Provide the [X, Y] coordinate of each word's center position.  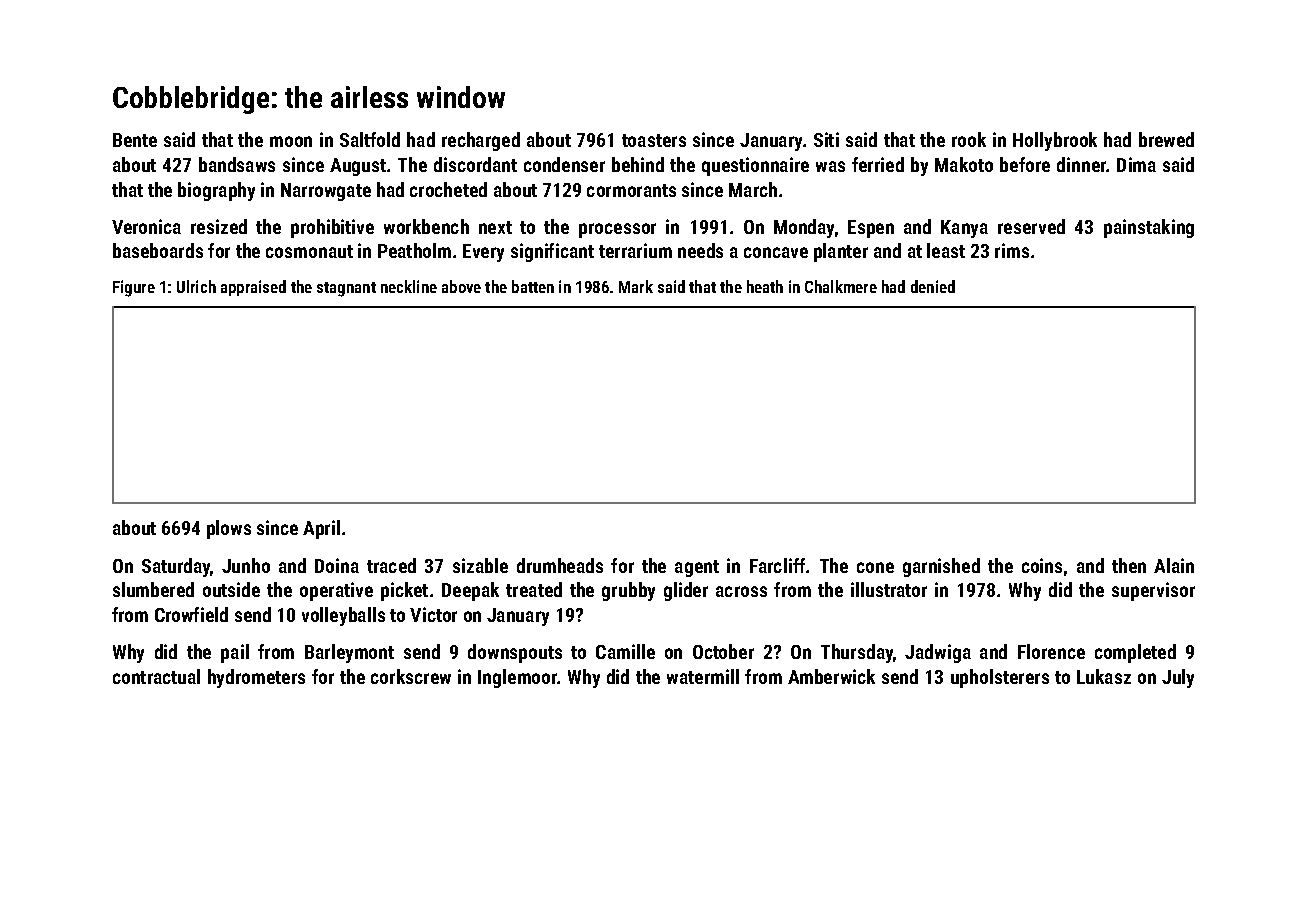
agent [697, 568]
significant [552, 252]
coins [1042, 565]
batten [533, 286]
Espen [871, 229]
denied [933, 286]
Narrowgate [326, 192]
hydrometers [256, 678]
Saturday [176, 567]
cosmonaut [309, 251]
